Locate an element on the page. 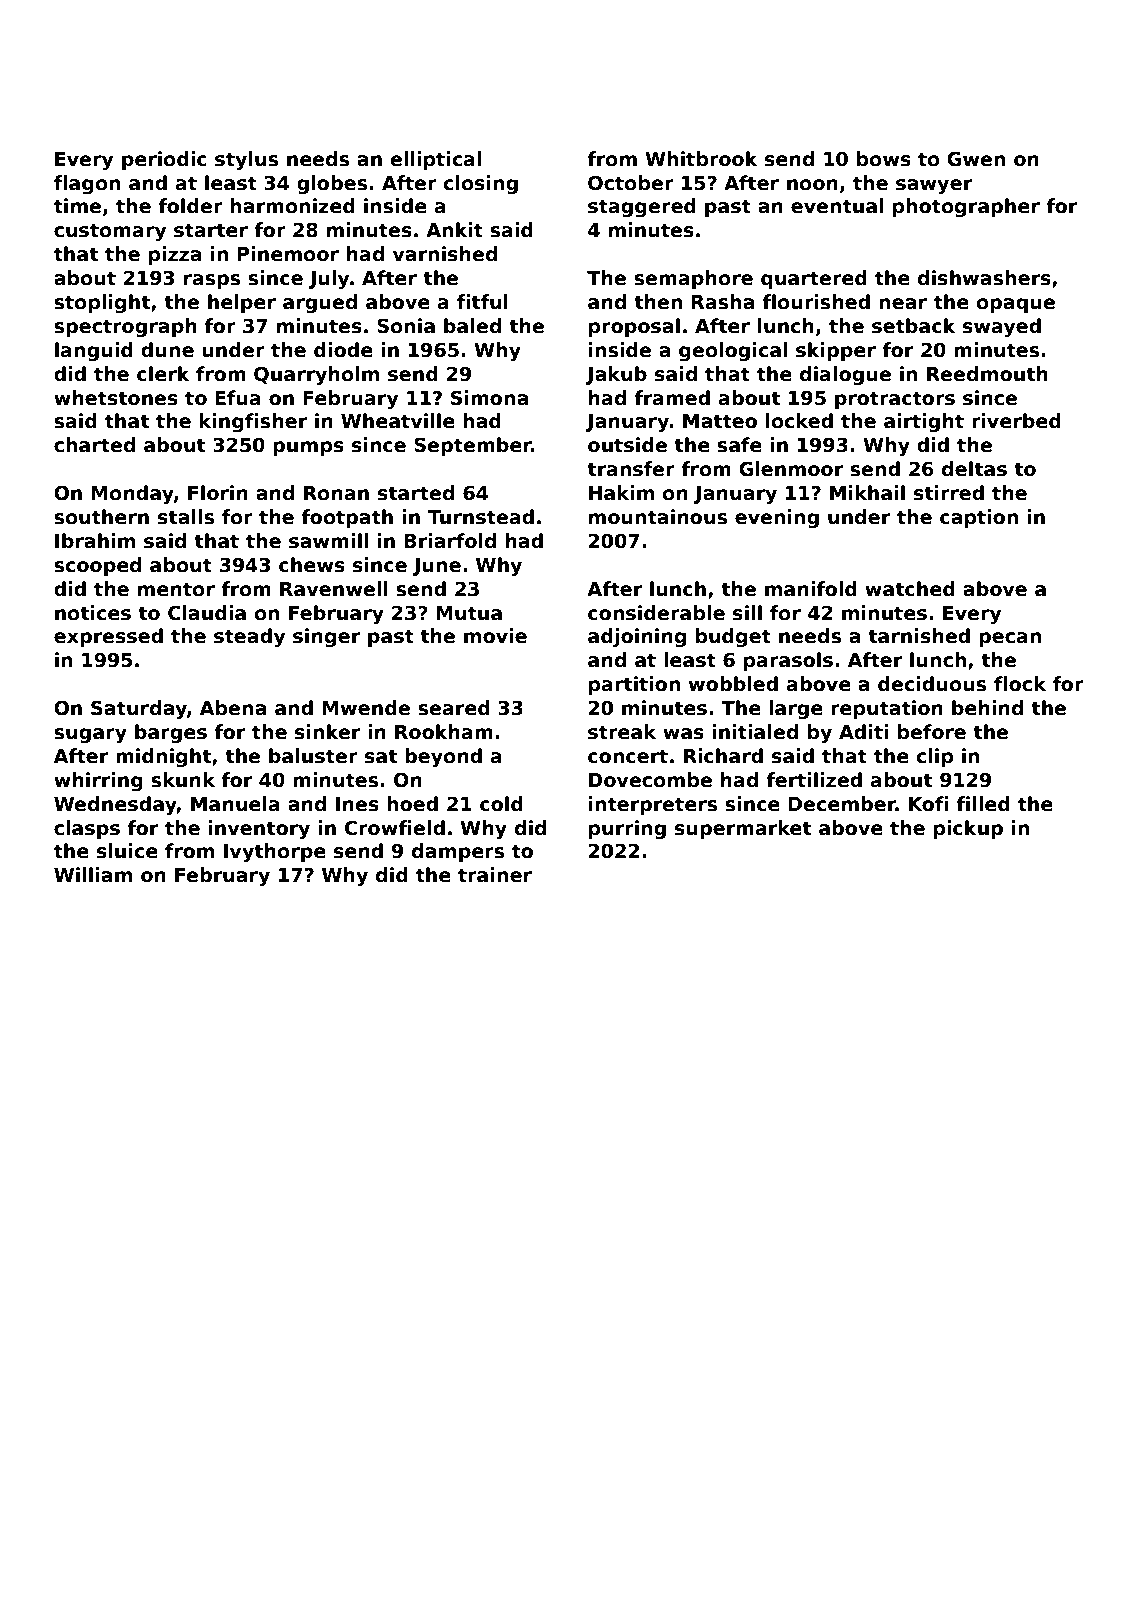 Image resolution: width=1138 pixels, height=1609 pixels. periodic is located at coordinates (164, 160).
